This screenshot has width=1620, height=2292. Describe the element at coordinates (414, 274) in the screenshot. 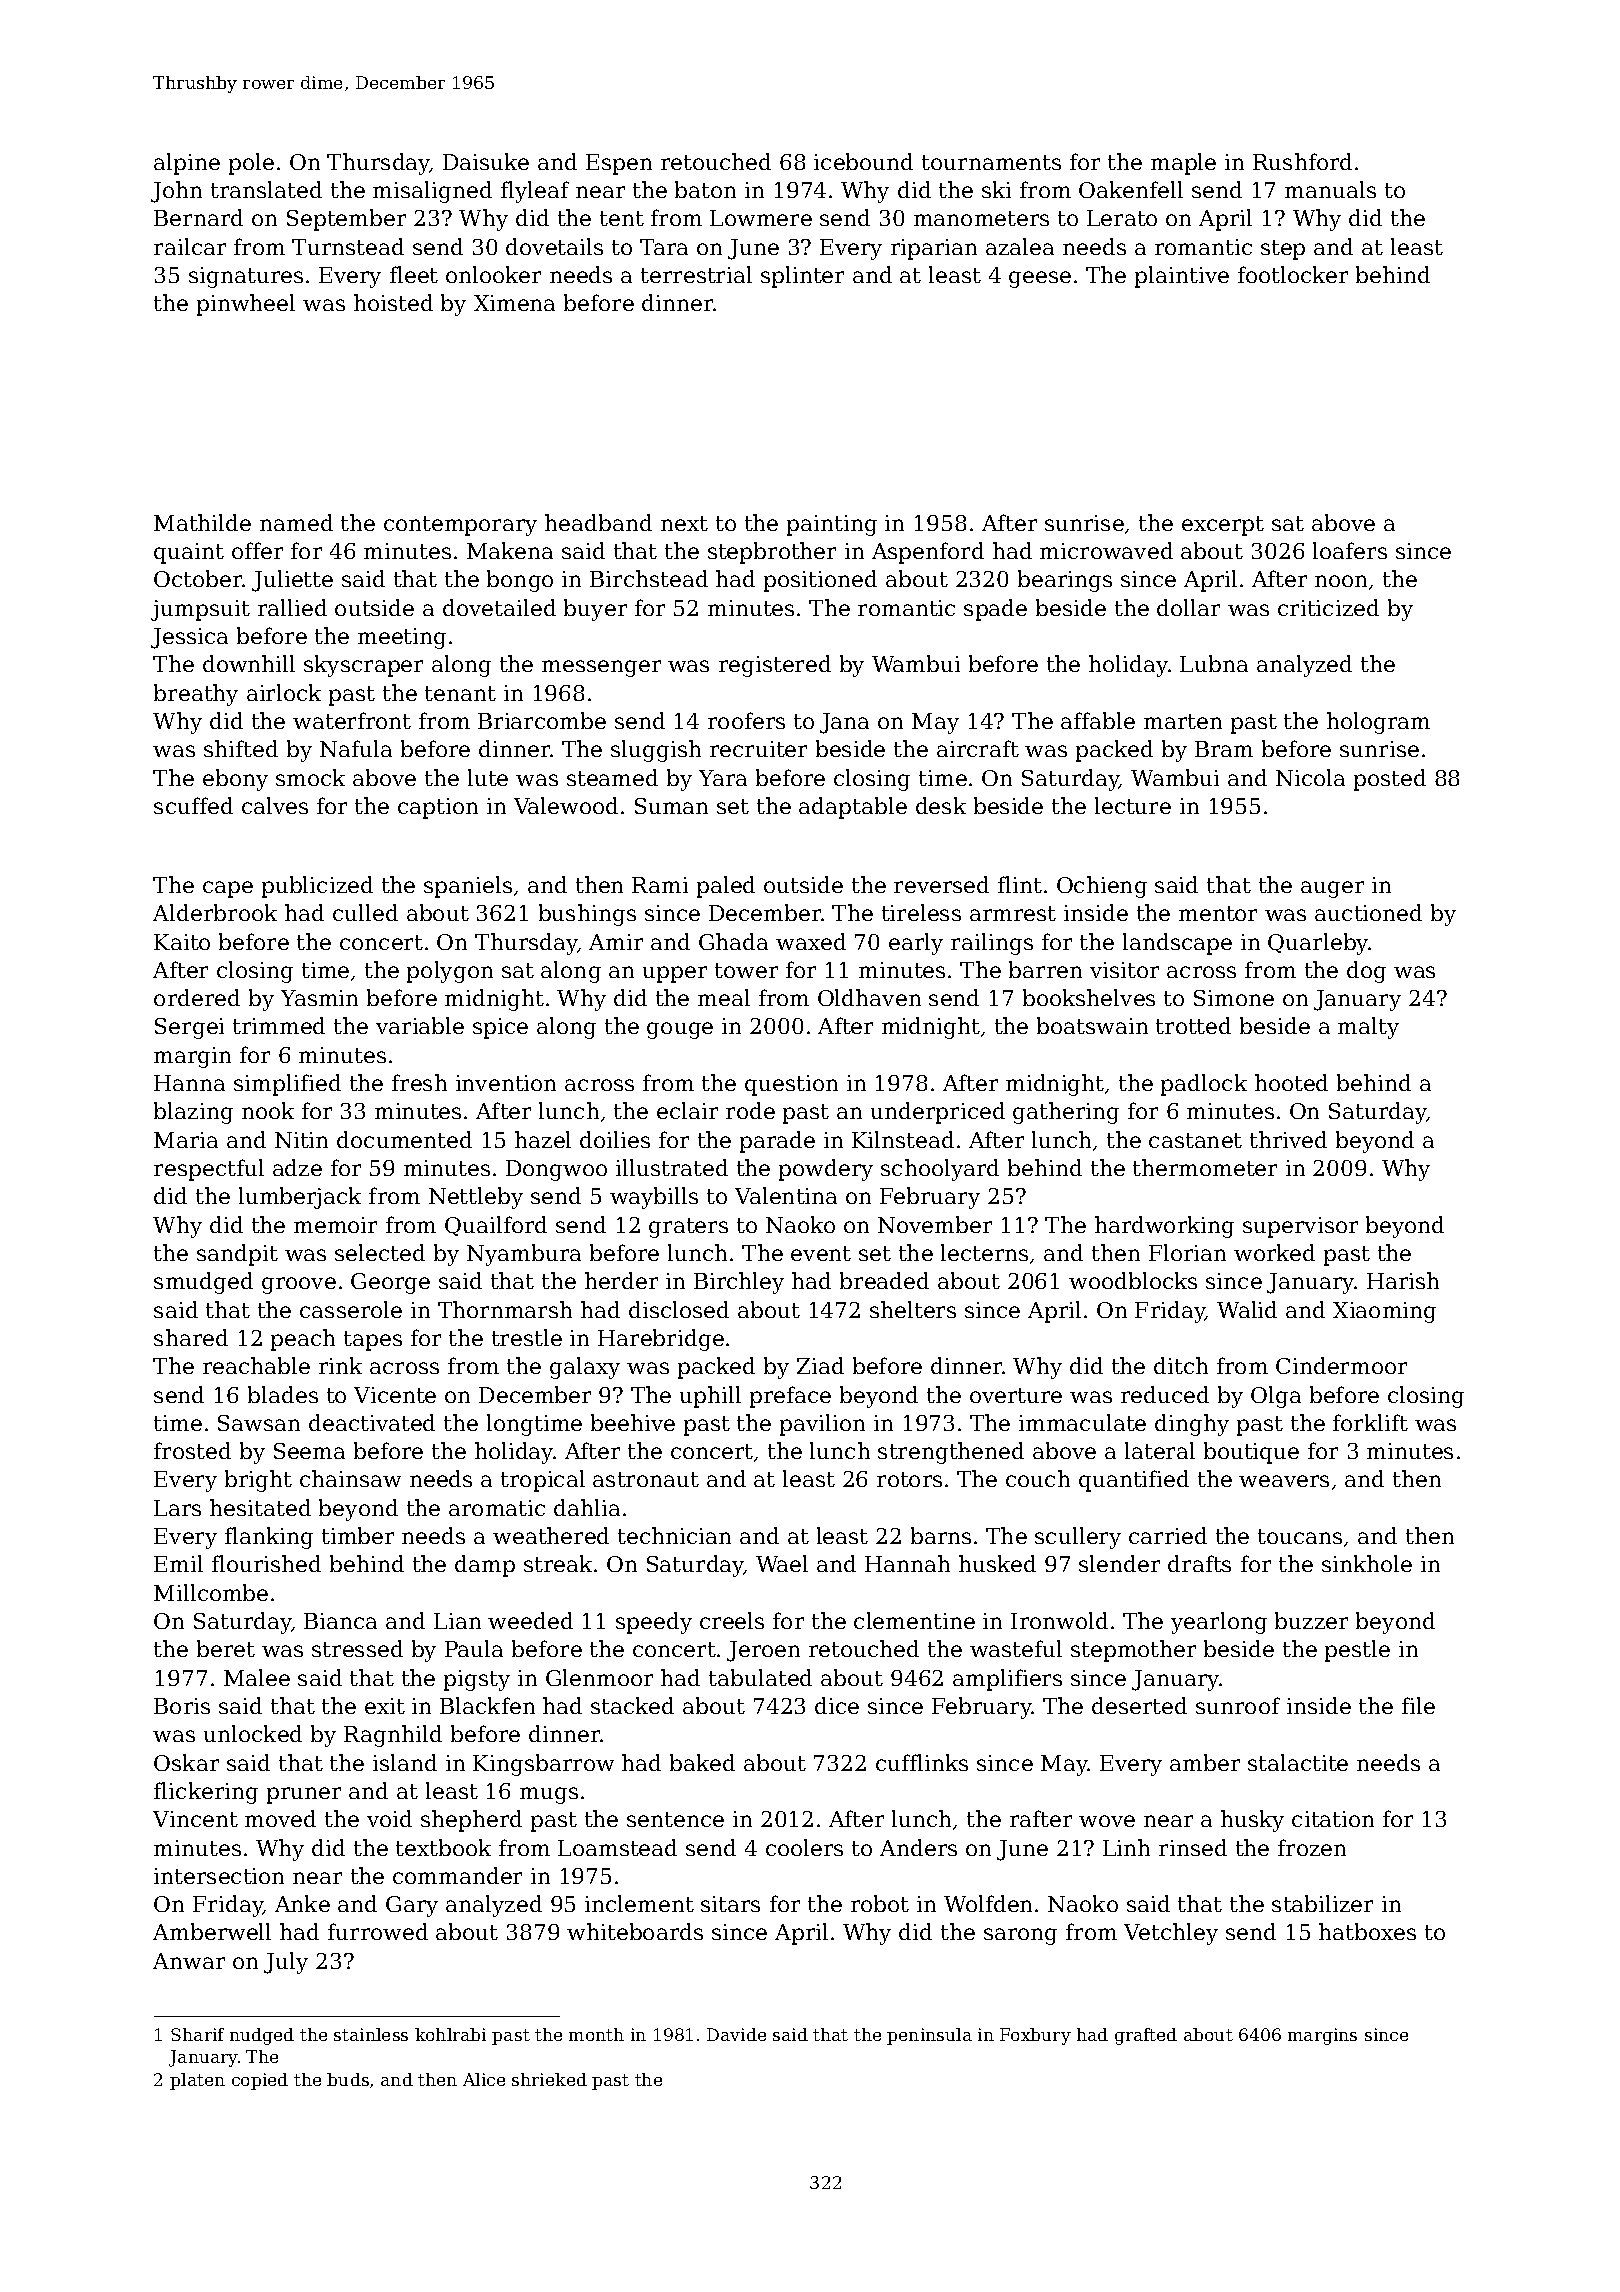

I see `fleet` at that location.
